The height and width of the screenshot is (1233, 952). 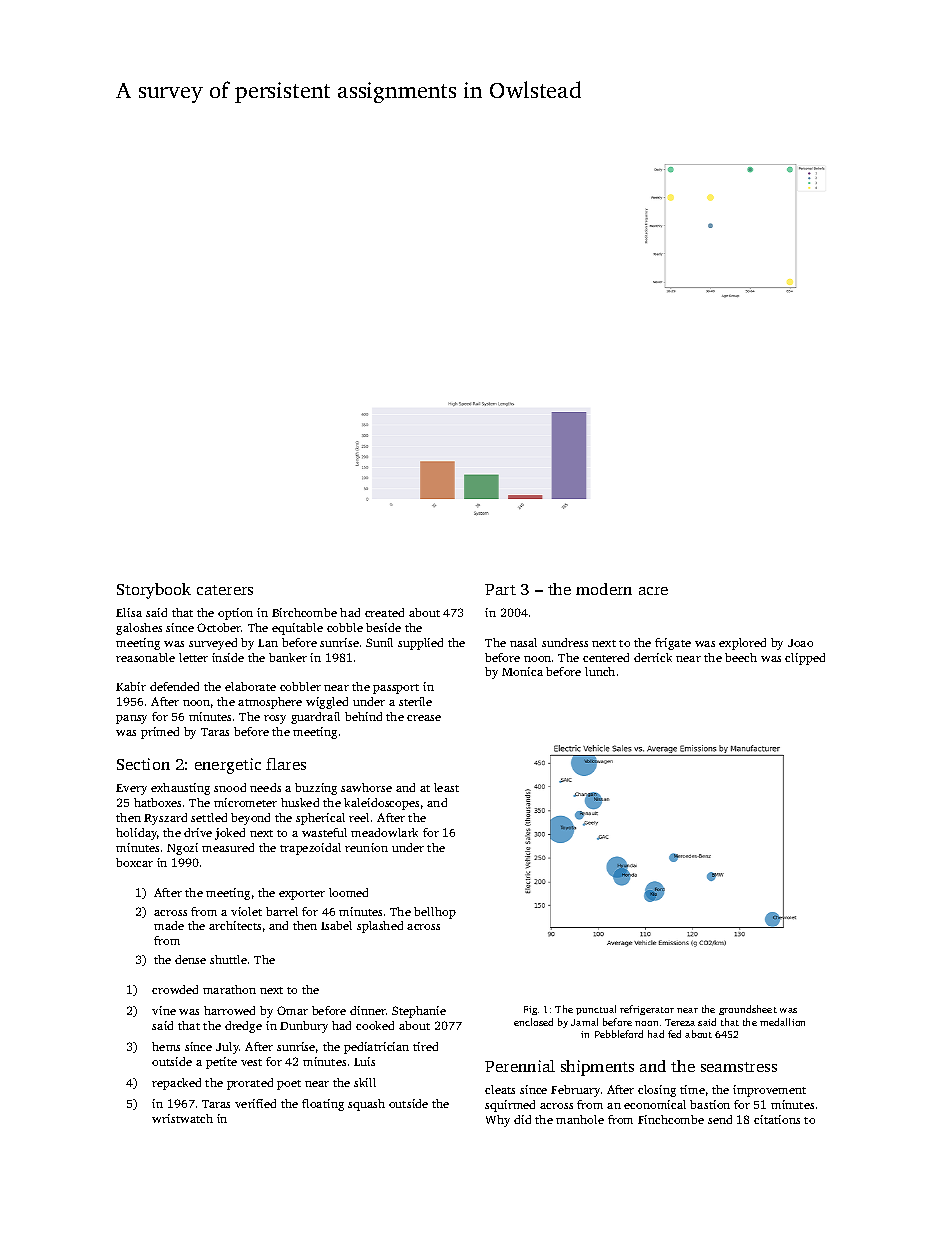 I want to click on Birchcombe, so click(x=304, y=612).
